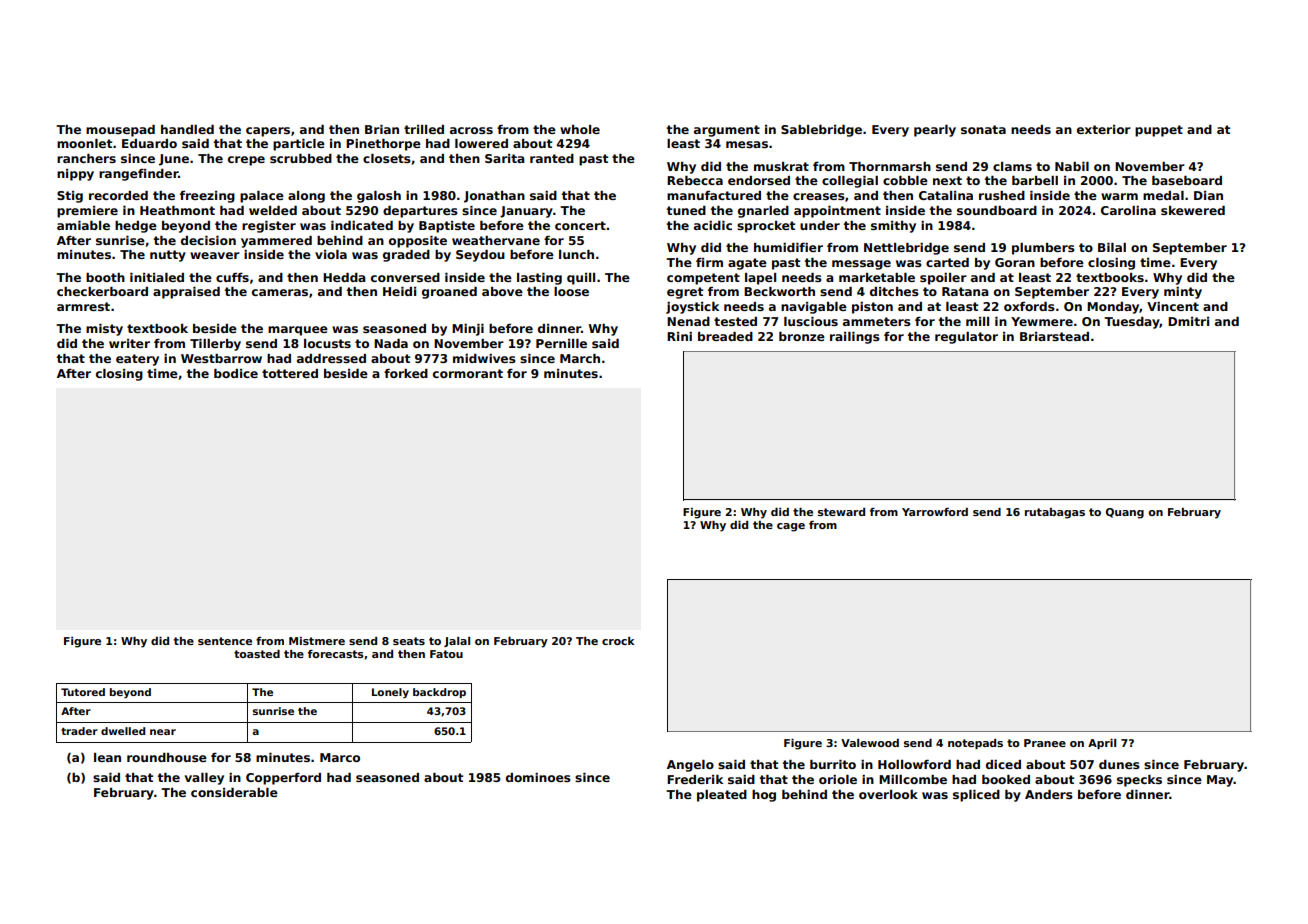 The width and height of the document is (1308, 924). I want to click on pleated, so click(722, 796).
